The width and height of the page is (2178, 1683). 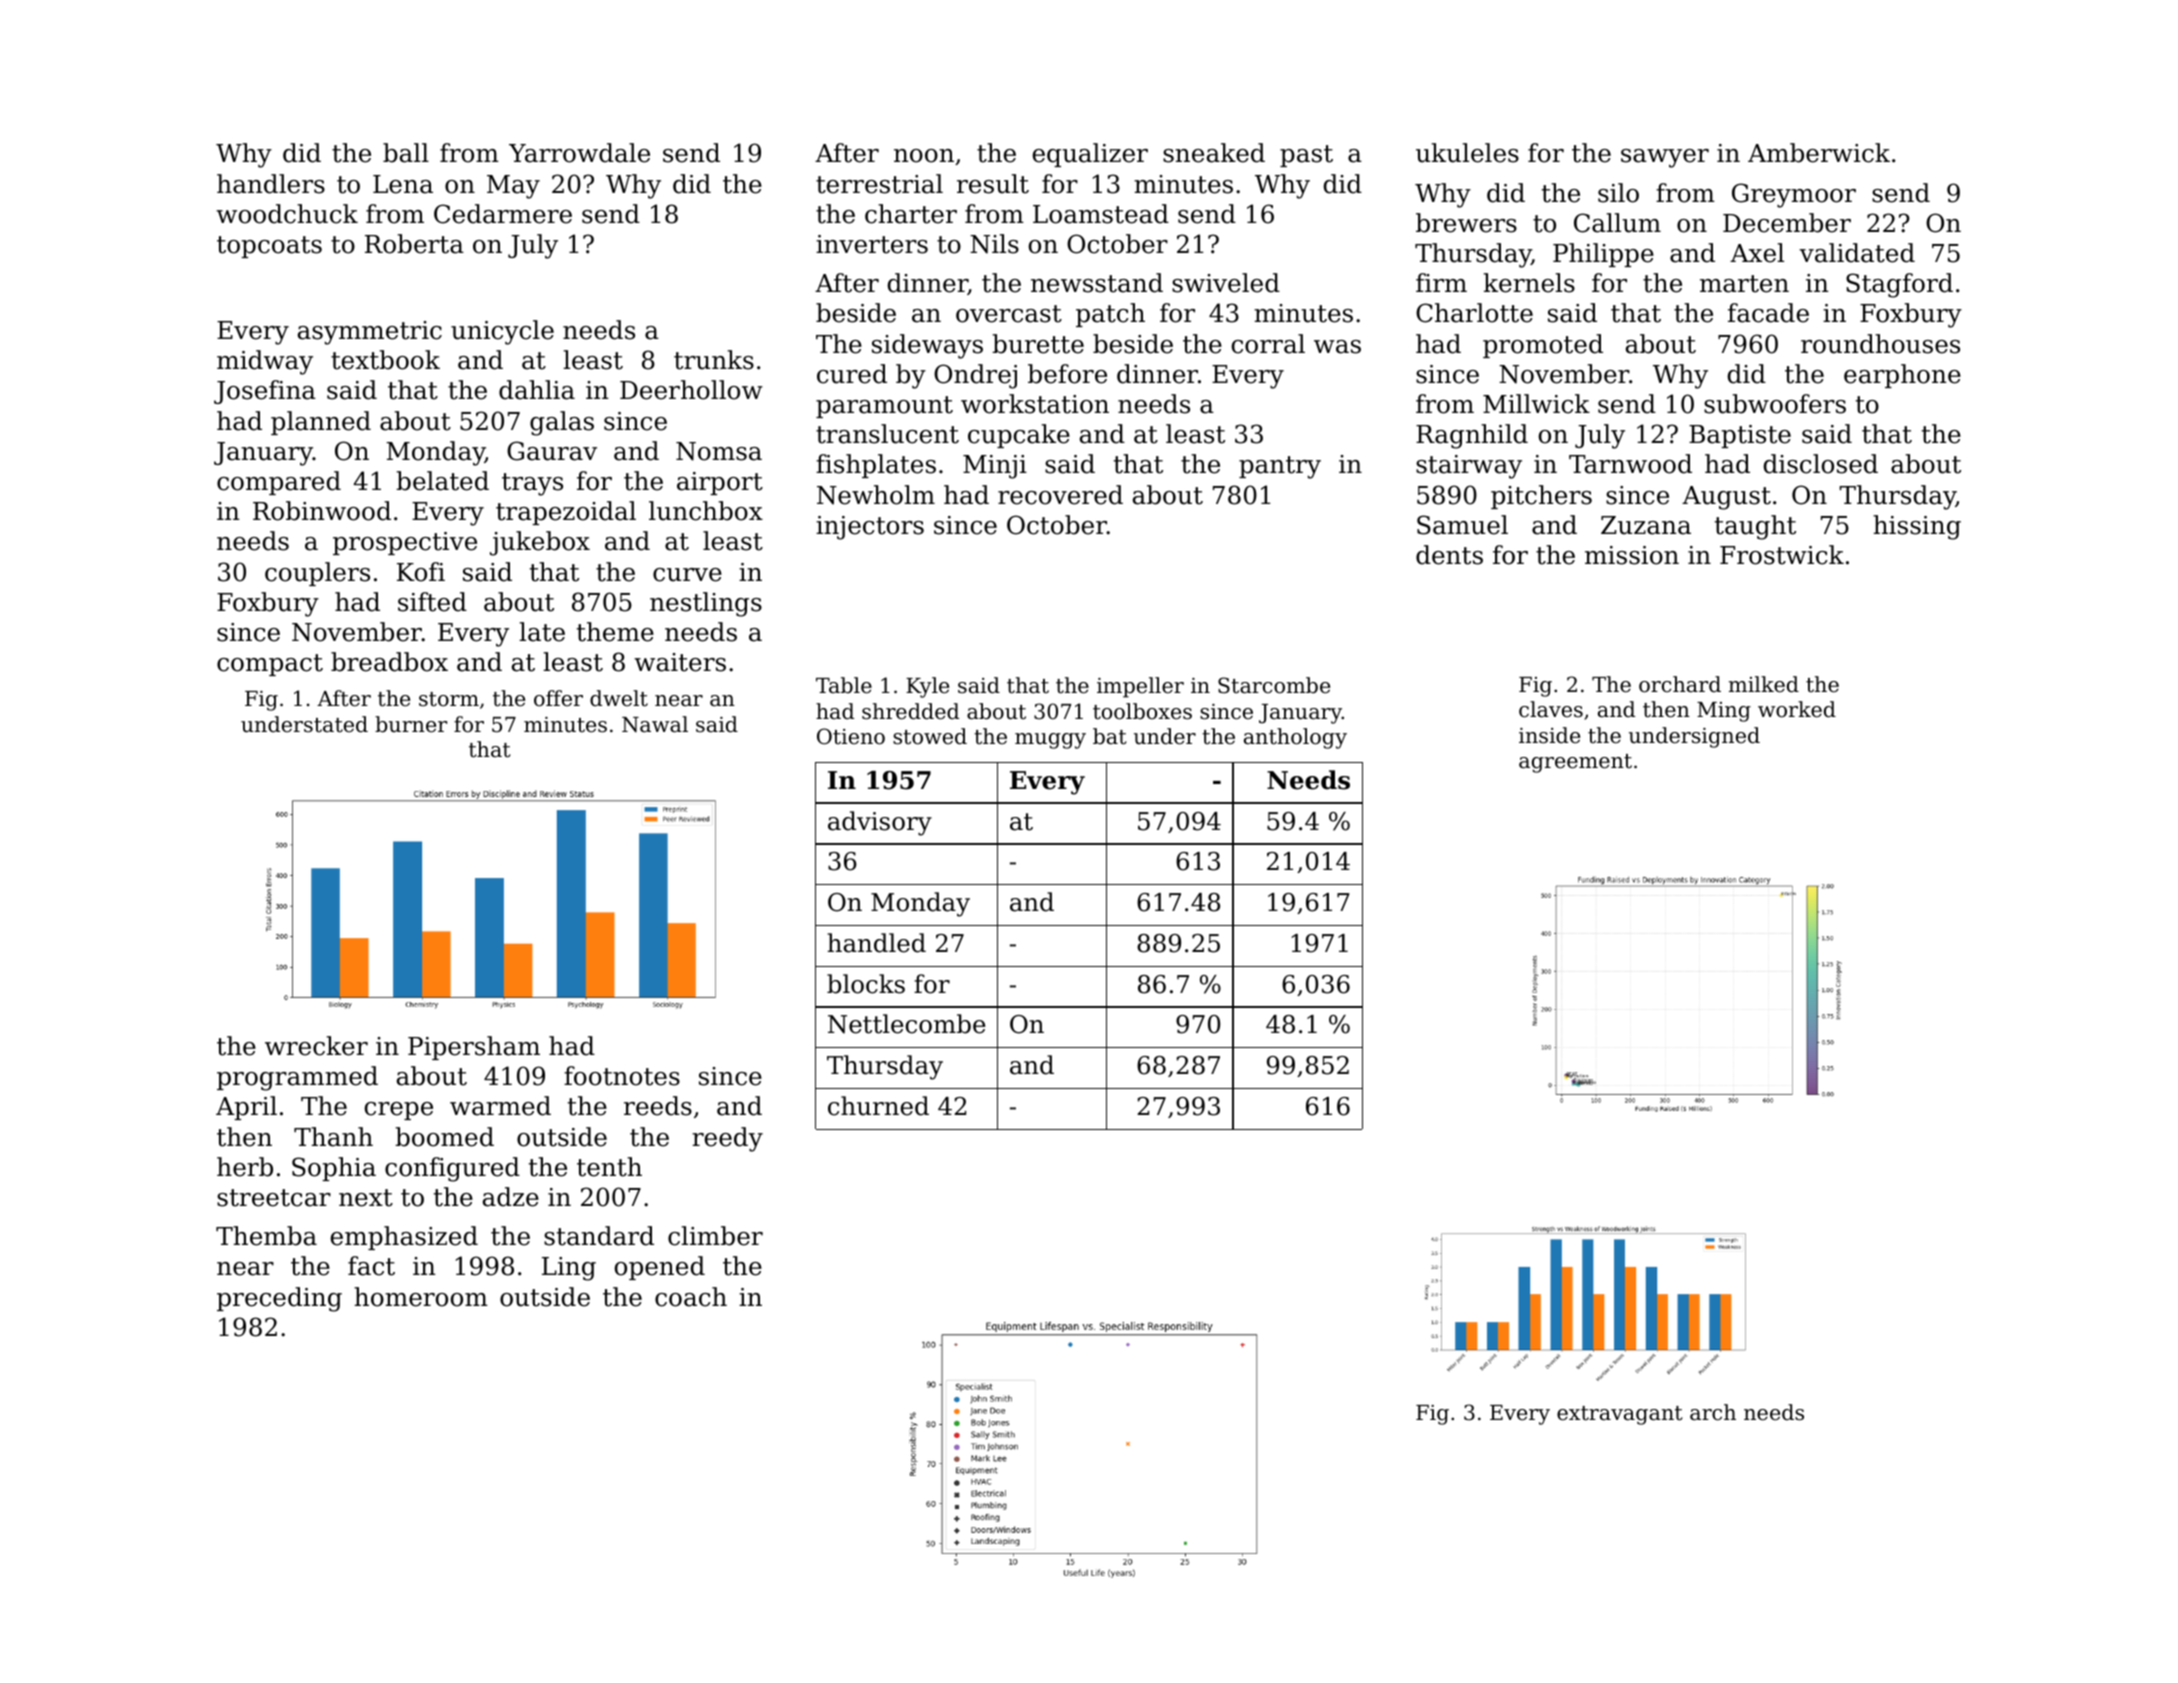 I want to click on handlers, so click(x=271, y=184).
